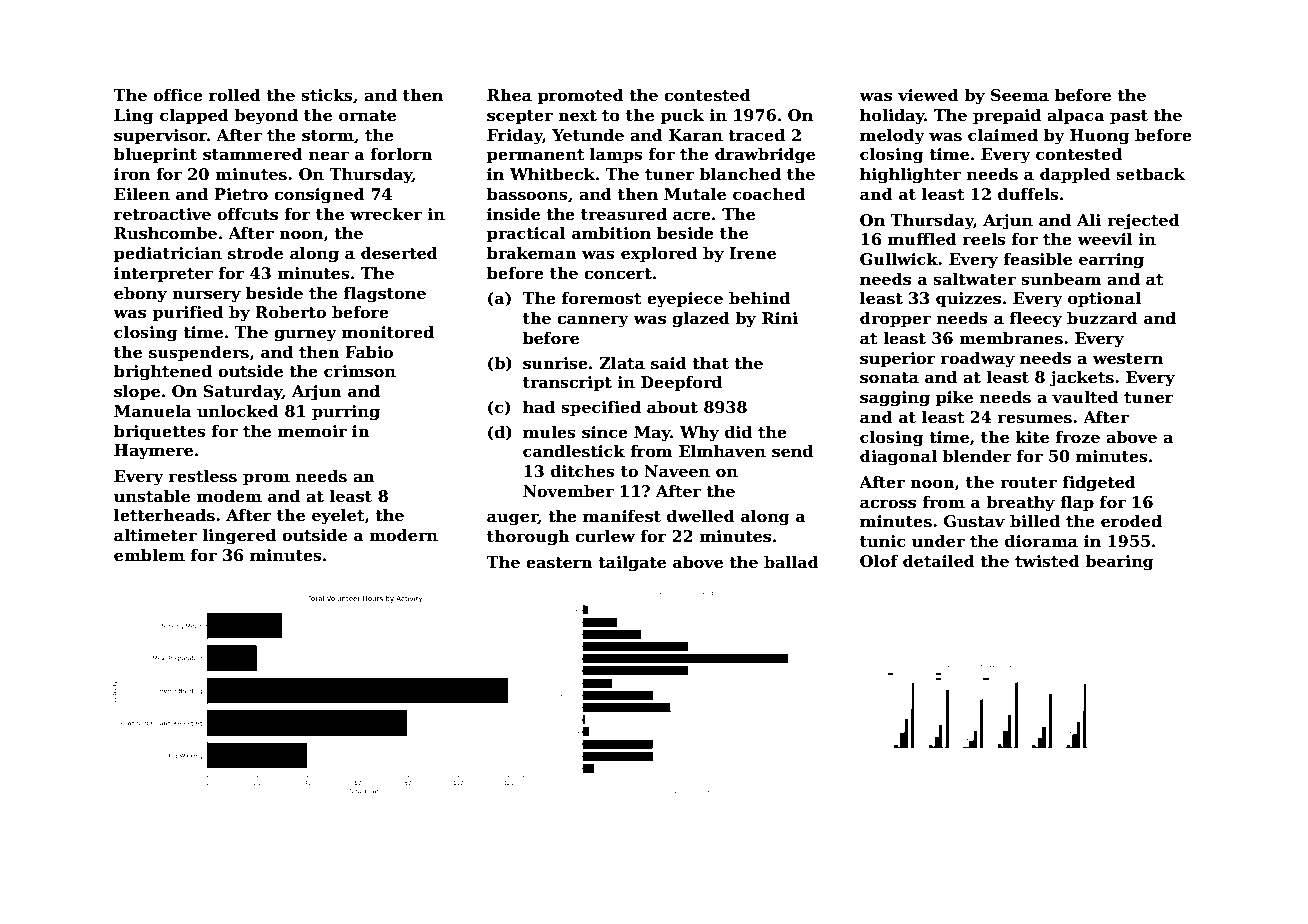 This screenshot has height=924, width=1308. I want to click on coached, so click(769, 194).
